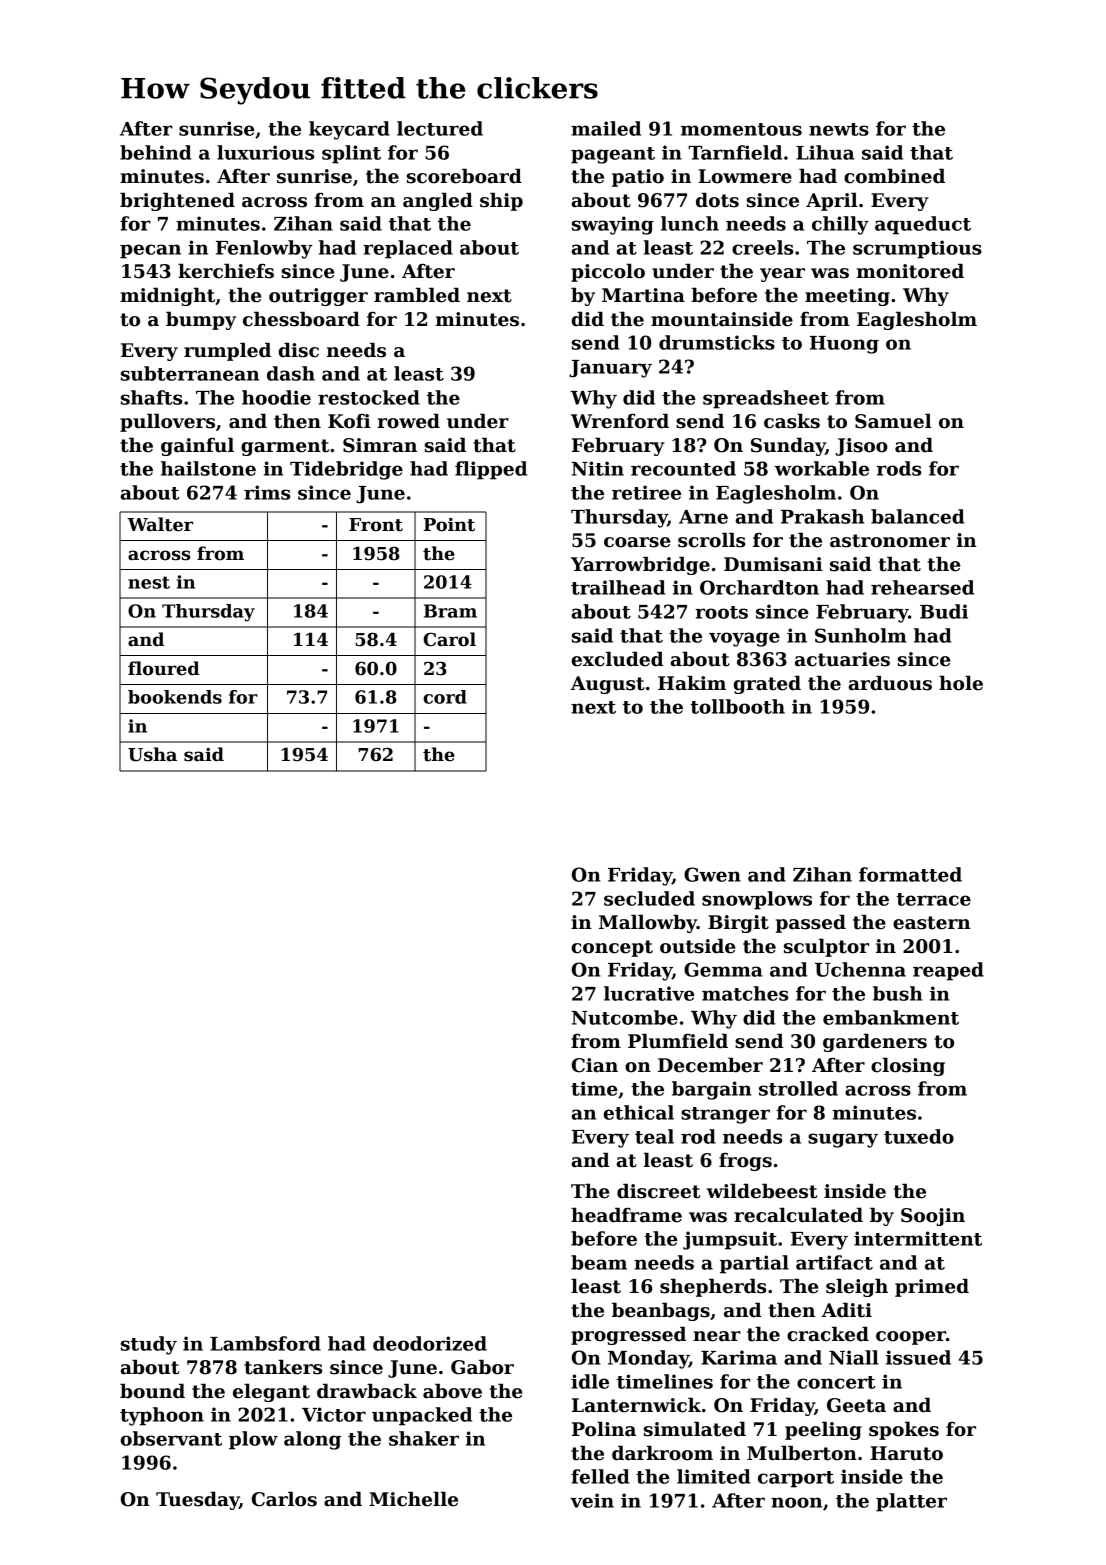 The width and height of the screenshot is (1106, 1565). What do you see at coordinates (156, 152) in the screenshot?
I see `behind` at bounding box center [156, 152].
